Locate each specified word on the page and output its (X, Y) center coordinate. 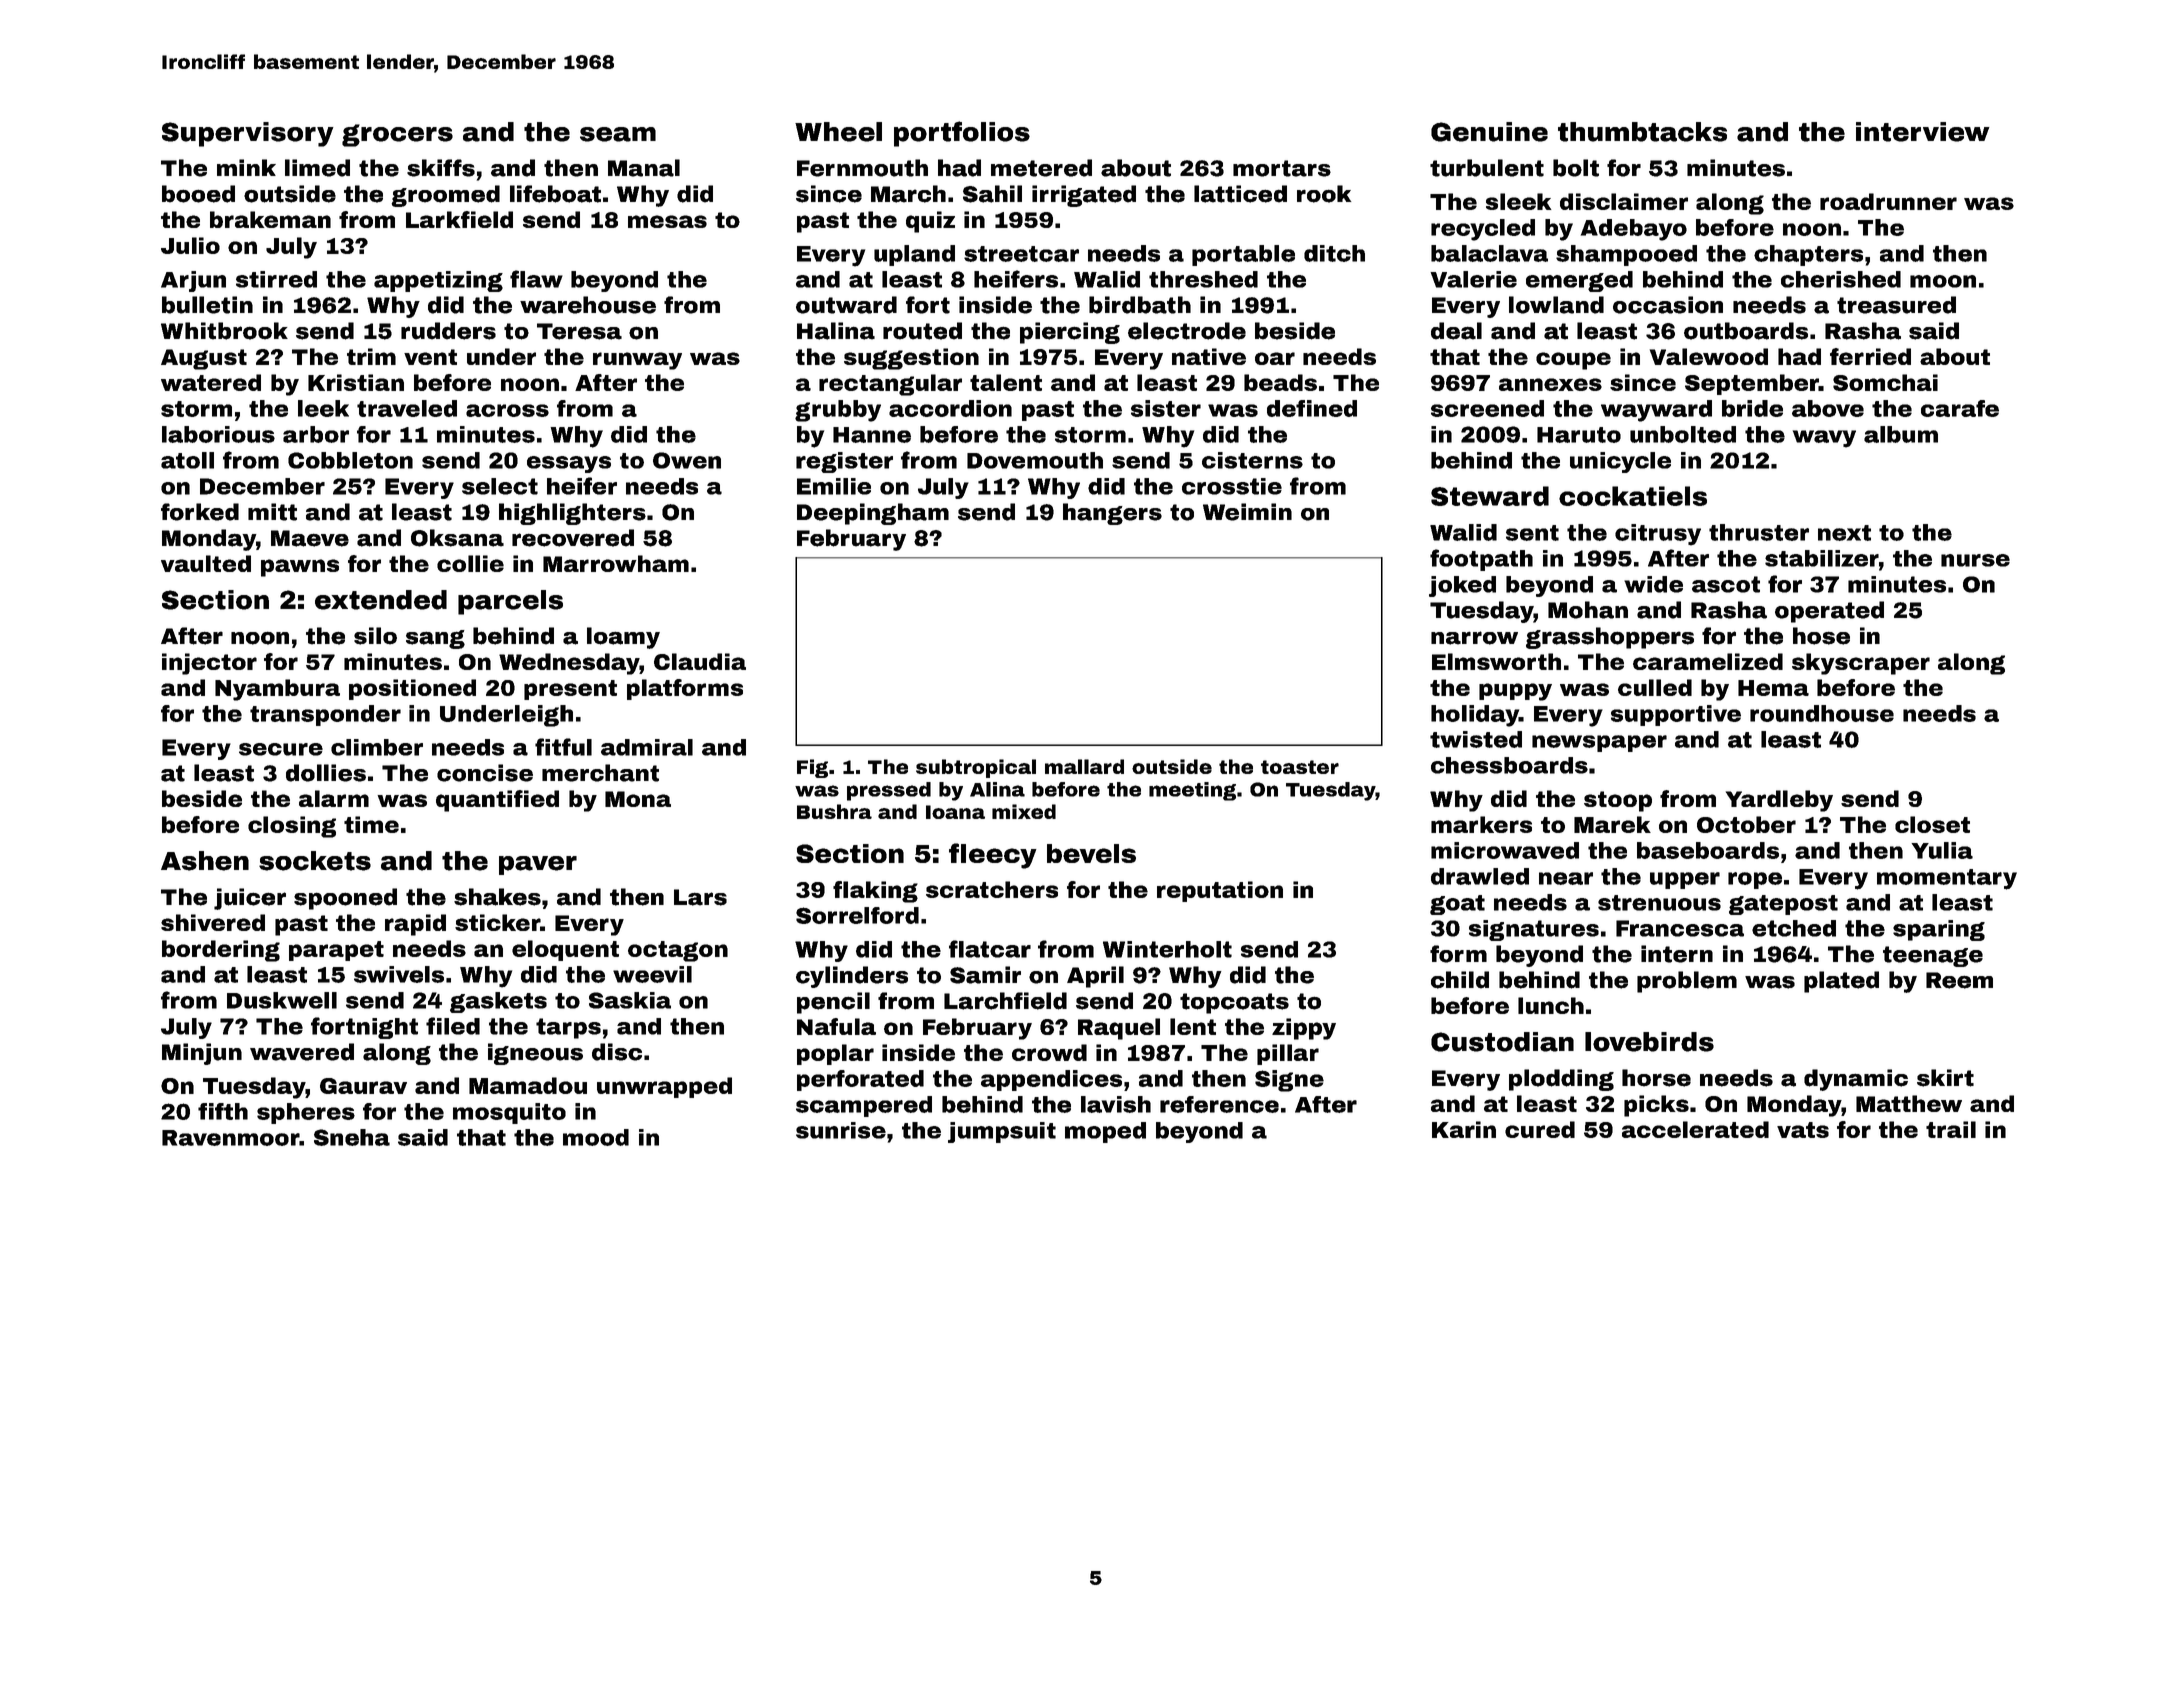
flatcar (990, 949)
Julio (190, 245)
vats (1803, 1130)
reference (1219, 1104)
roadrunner (1888, 201)
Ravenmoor (230, 1138)
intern (1677, 954)
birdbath (1140, 305)
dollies (326, 773)
